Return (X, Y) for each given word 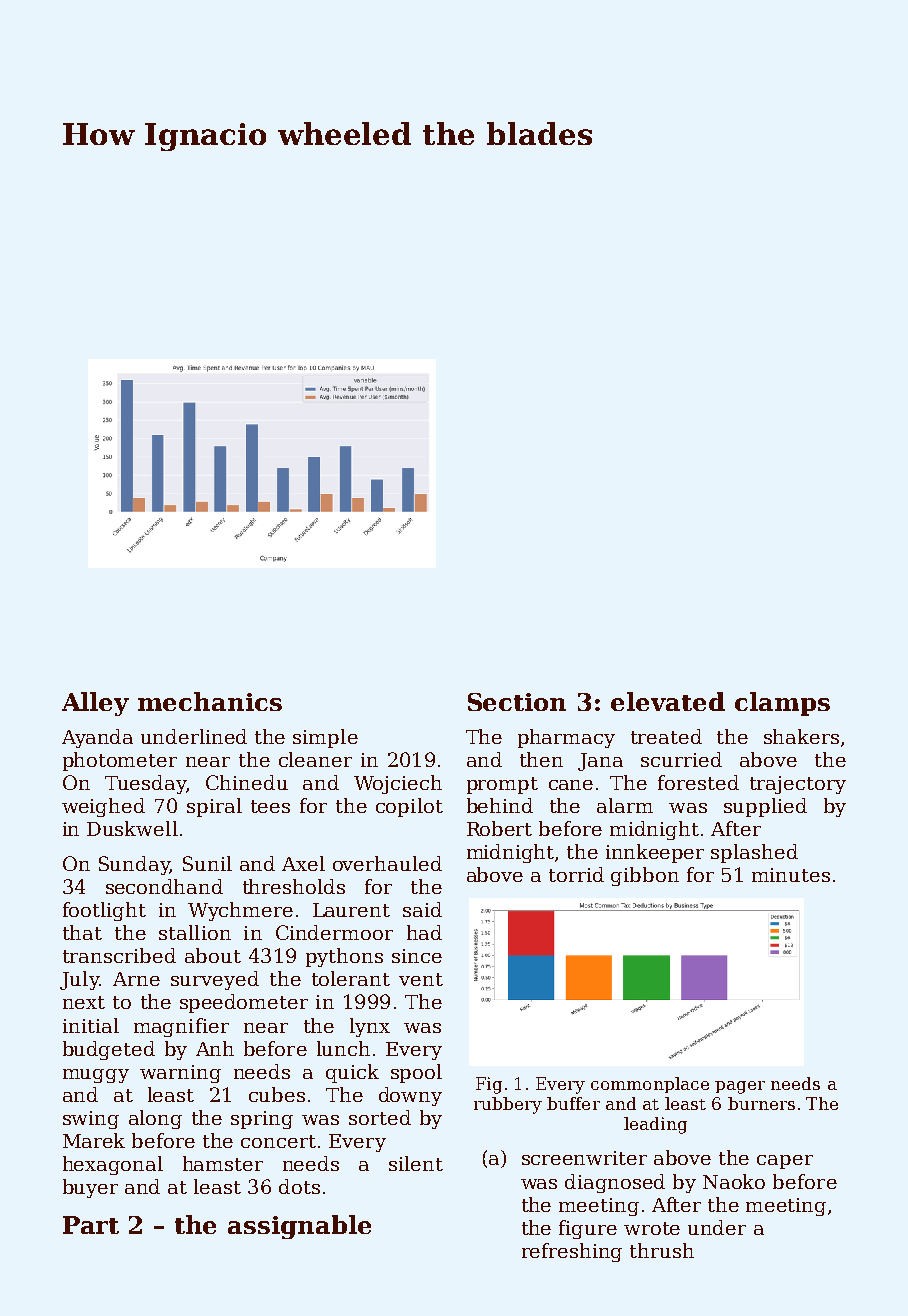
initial (91, 1025)
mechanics (210, 701)
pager (740, 1087)
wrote (652, 1228)
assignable (299, 1227)
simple (325, 738)
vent (421, 979)
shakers (801, 736)
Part (91, 1225)
